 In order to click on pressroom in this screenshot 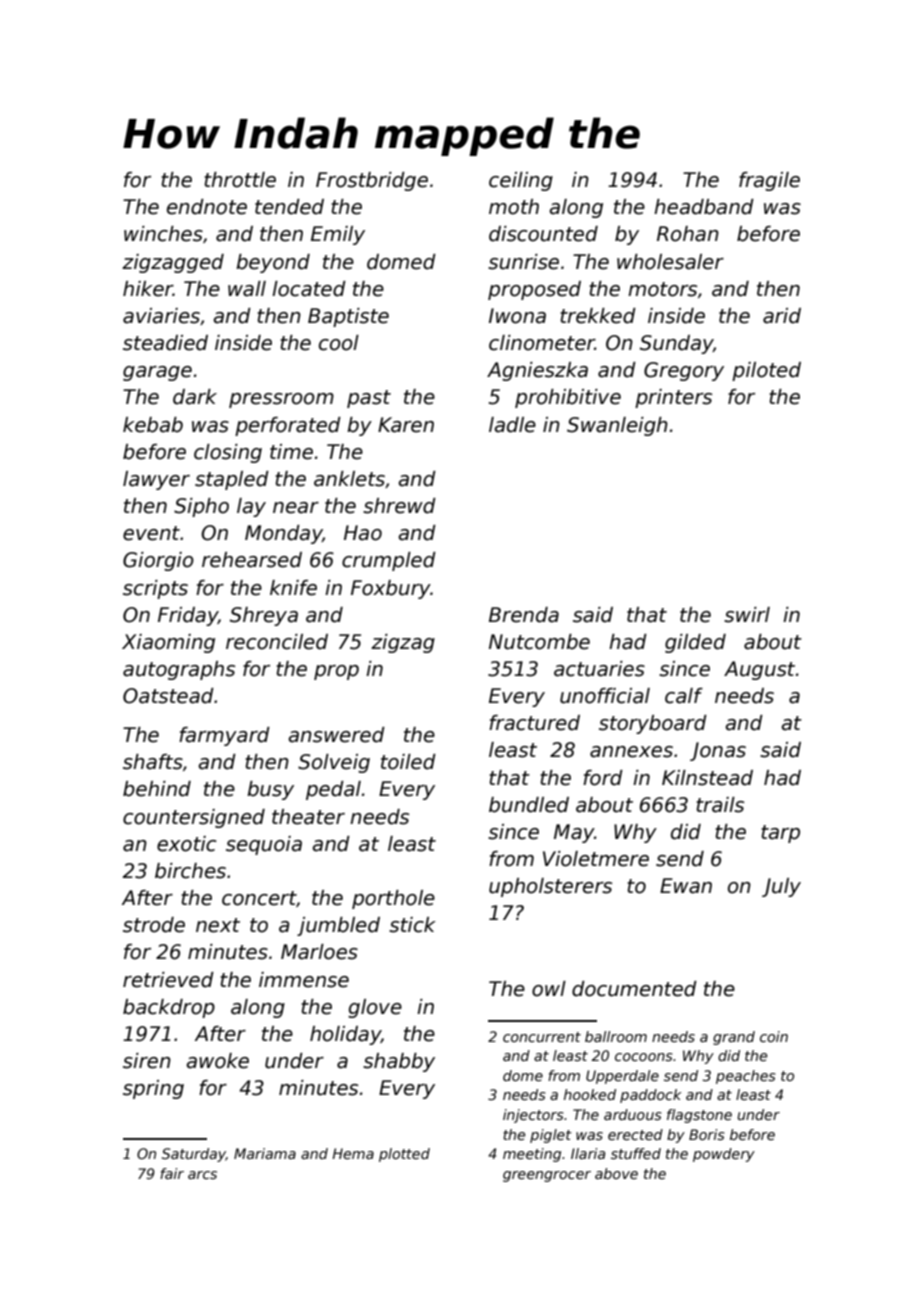, I will do `click(281, 400)`.
